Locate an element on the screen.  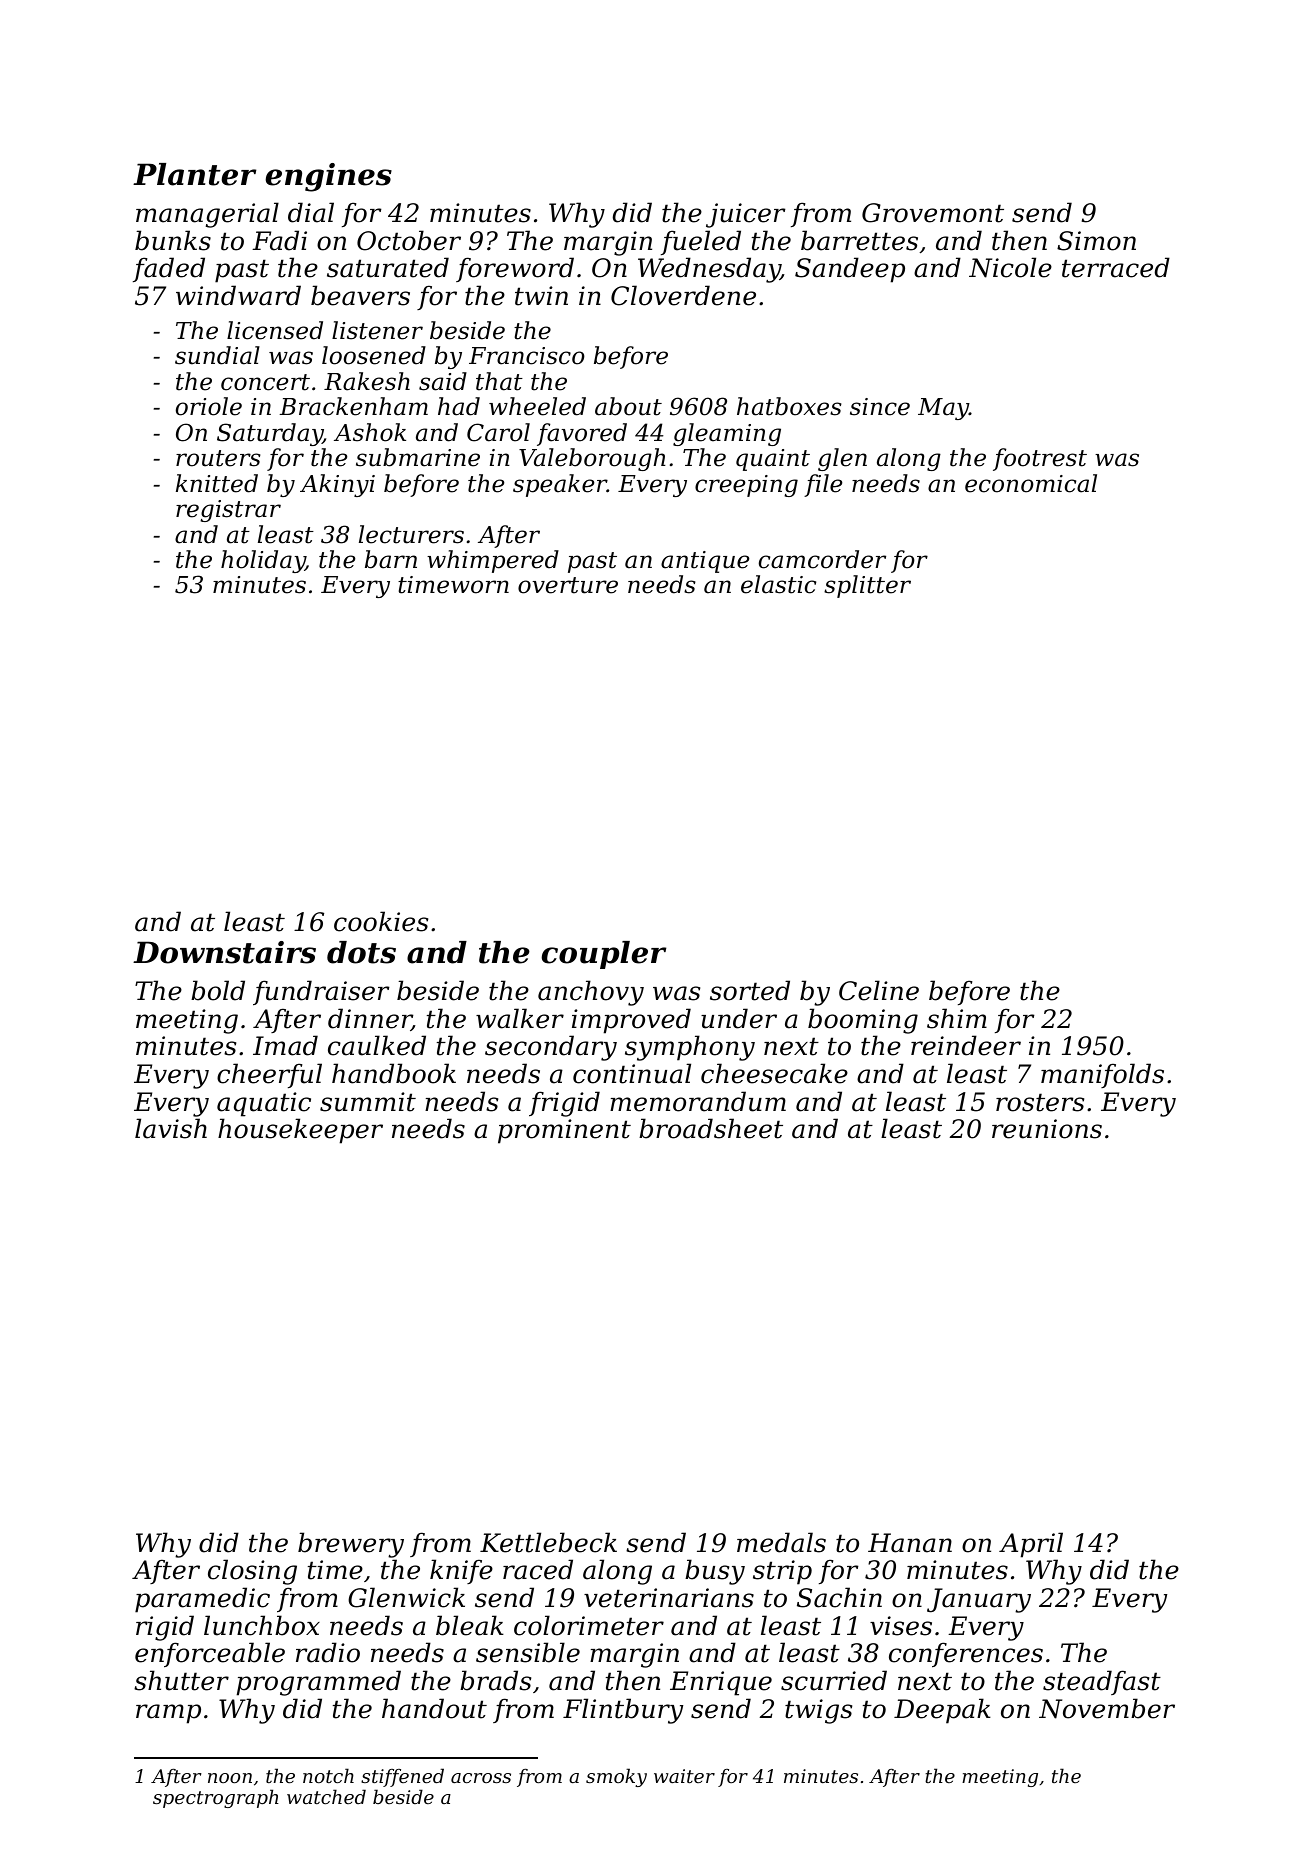
paramedic is located at coordinates (202, 1600).
